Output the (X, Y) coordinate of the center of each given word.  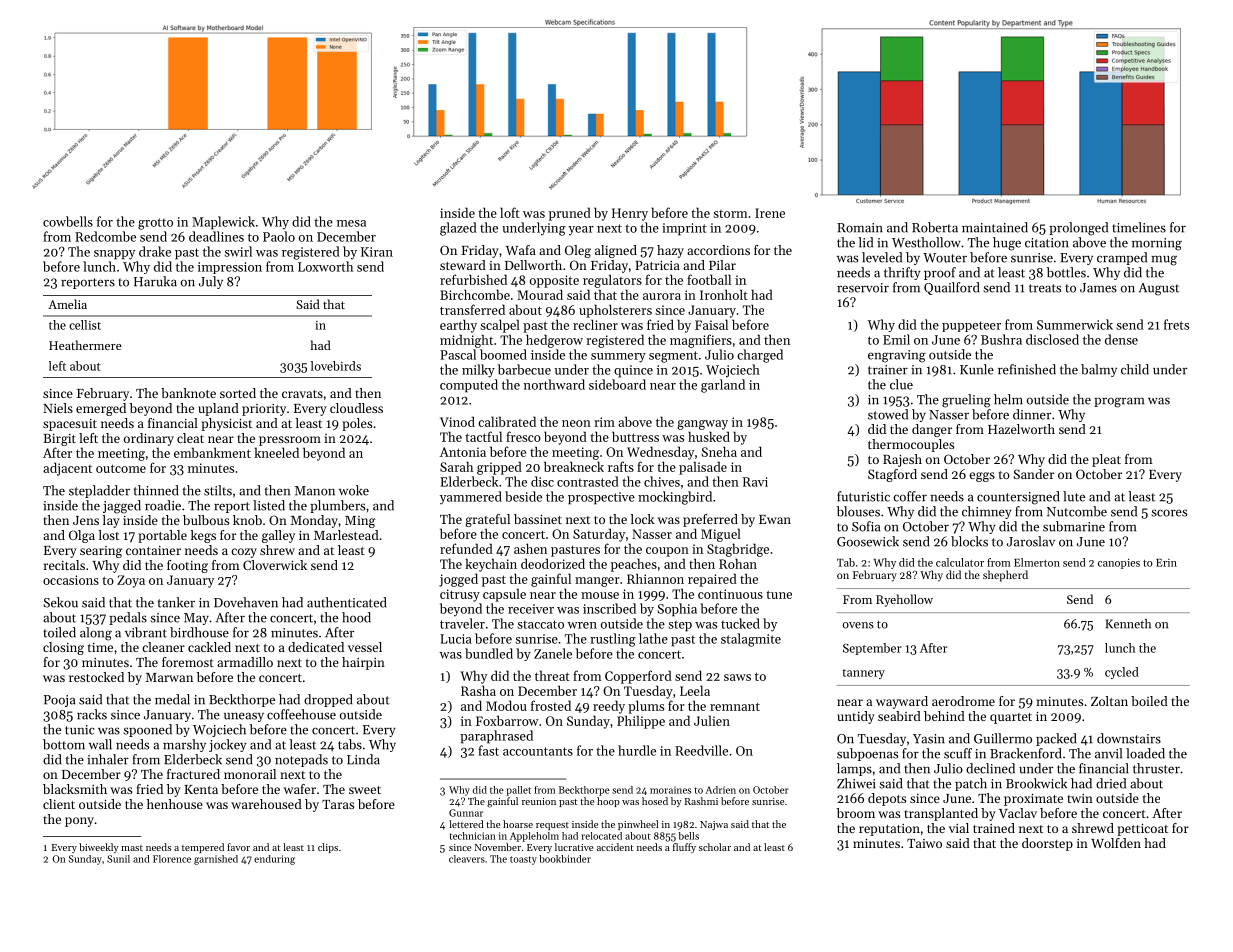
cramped (1122, 258)
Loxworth (325, 266)
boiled (1149, 701)
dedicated (316, 647)
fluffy (684, 848)
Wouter (945, 258)
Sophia (677, 610)
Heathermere (85, 345)
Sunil (118, 859)
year (581, 231)
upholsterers (615, 311)
